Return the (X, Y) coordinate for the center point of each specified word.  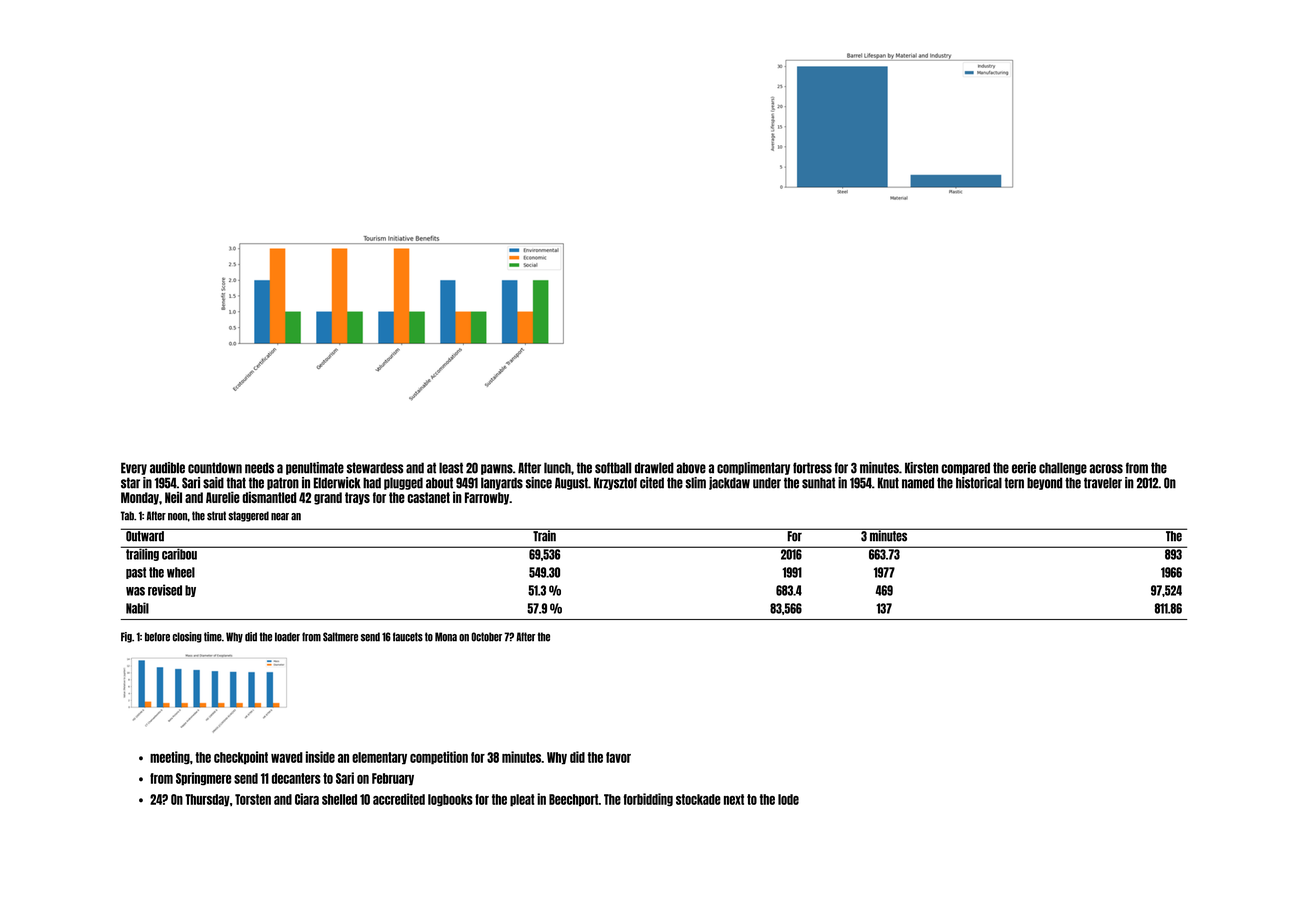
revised (165, 590)
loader (287, 637)
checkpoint (241, 758)
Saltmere (340, 637)
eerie (1024, 468)
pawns (497, 469)
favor (618, 757)
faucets (408, 637)
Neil (173, 497)
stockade (698, 799)
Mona (446, 637)
